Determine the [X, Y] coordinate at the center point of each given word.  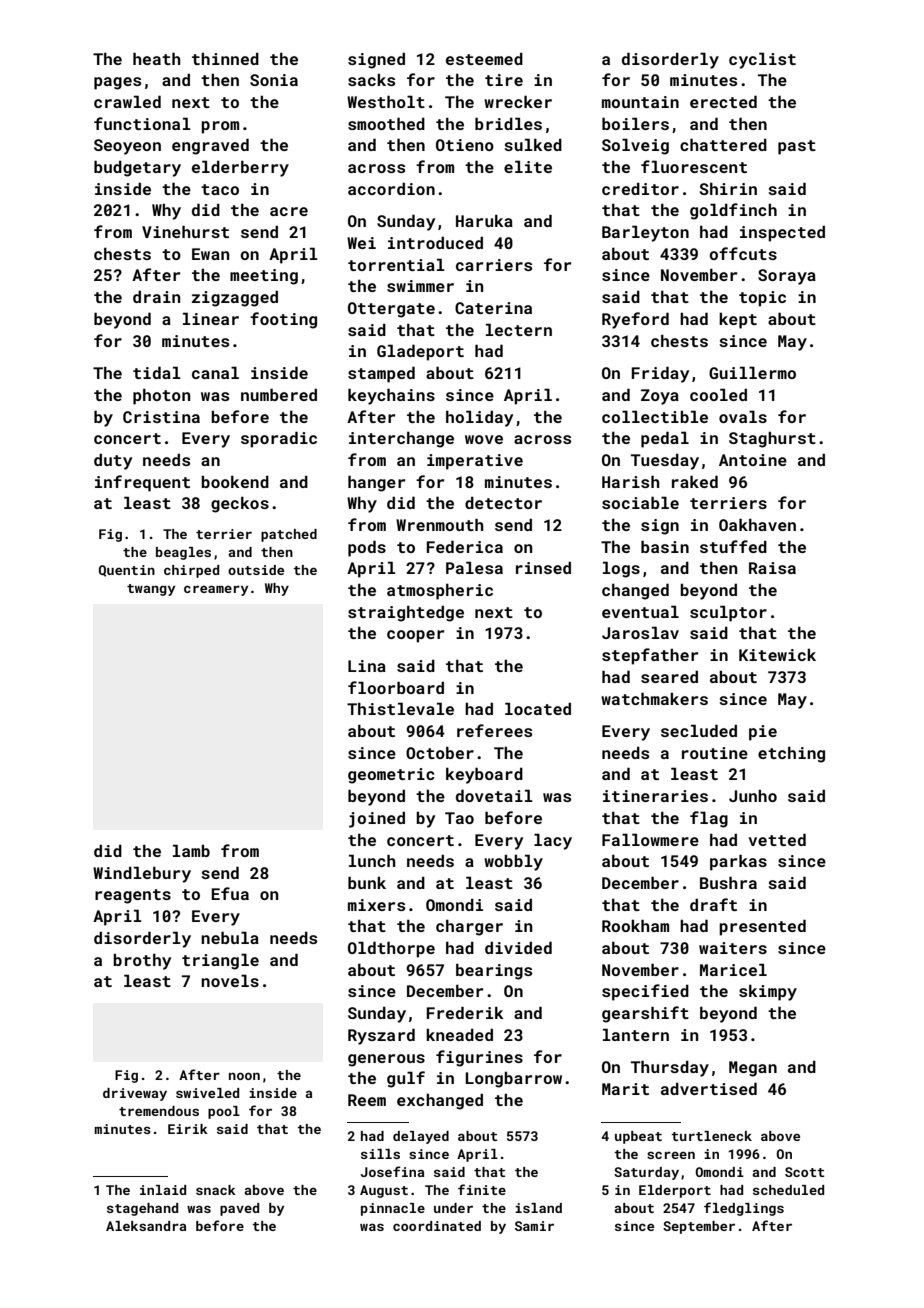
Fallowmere [650, 839]
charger [469, 927]
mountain [640, 102]
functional [142, 123]
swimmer [420, 286]
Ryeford [635, 320]
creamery [216, 590]
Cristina [161, 417]
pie [763, 733]
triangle [220, 961]
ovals [743, 416]
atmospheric [440, 591]
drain [156, 296]
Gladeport [420, 352]
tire [504, 80]
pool [224, 1112]
